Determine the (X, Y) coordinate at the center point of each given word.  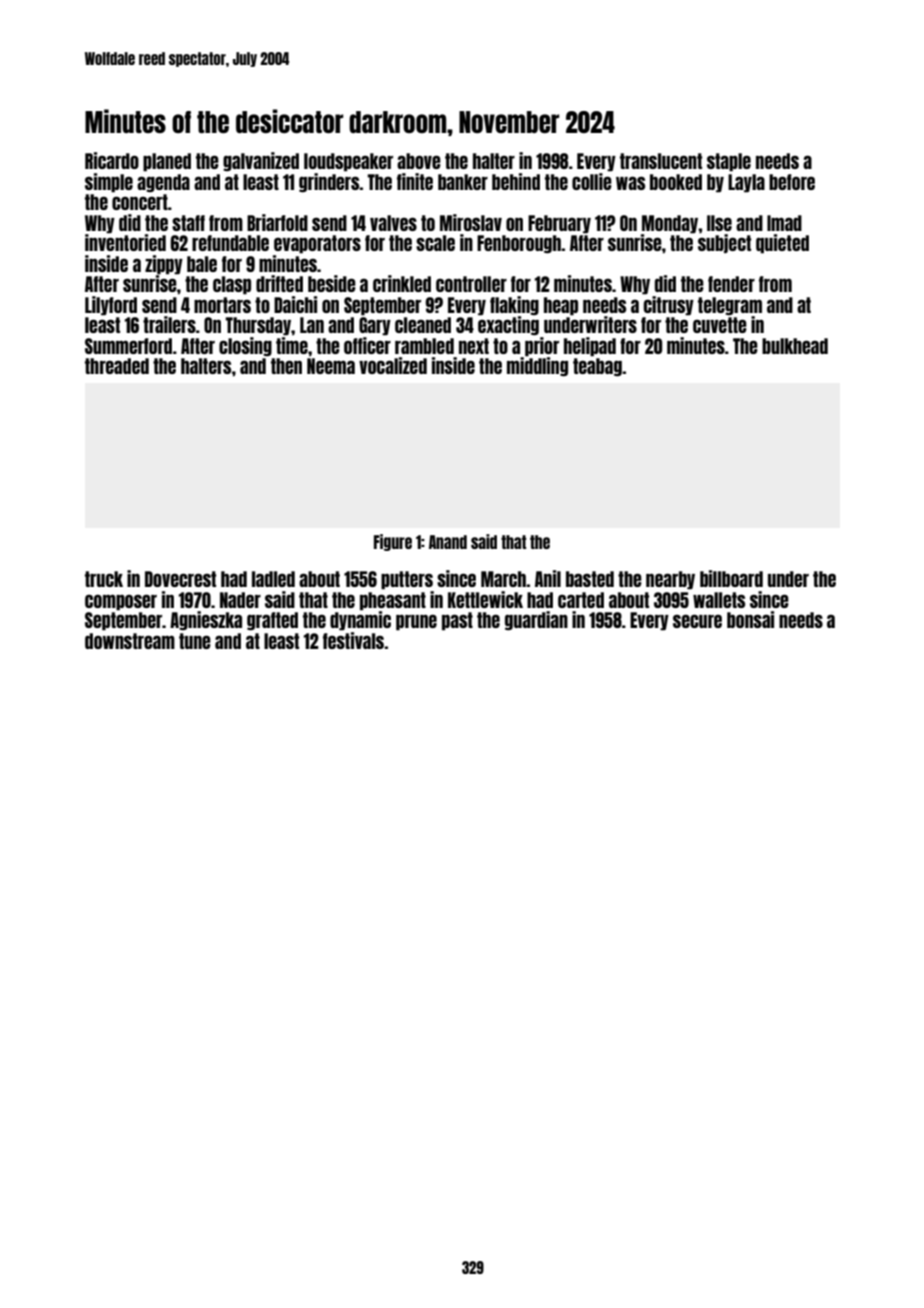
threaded (117, 366)
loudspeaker (348, 162)
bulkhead (795, 346)
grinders (329, 183)
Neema (331, 366)
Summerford (128, 346)
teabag (597, 367)
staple (729, 162)
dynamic (360, 621)
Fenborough (519, 244)
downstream (130, 641)
